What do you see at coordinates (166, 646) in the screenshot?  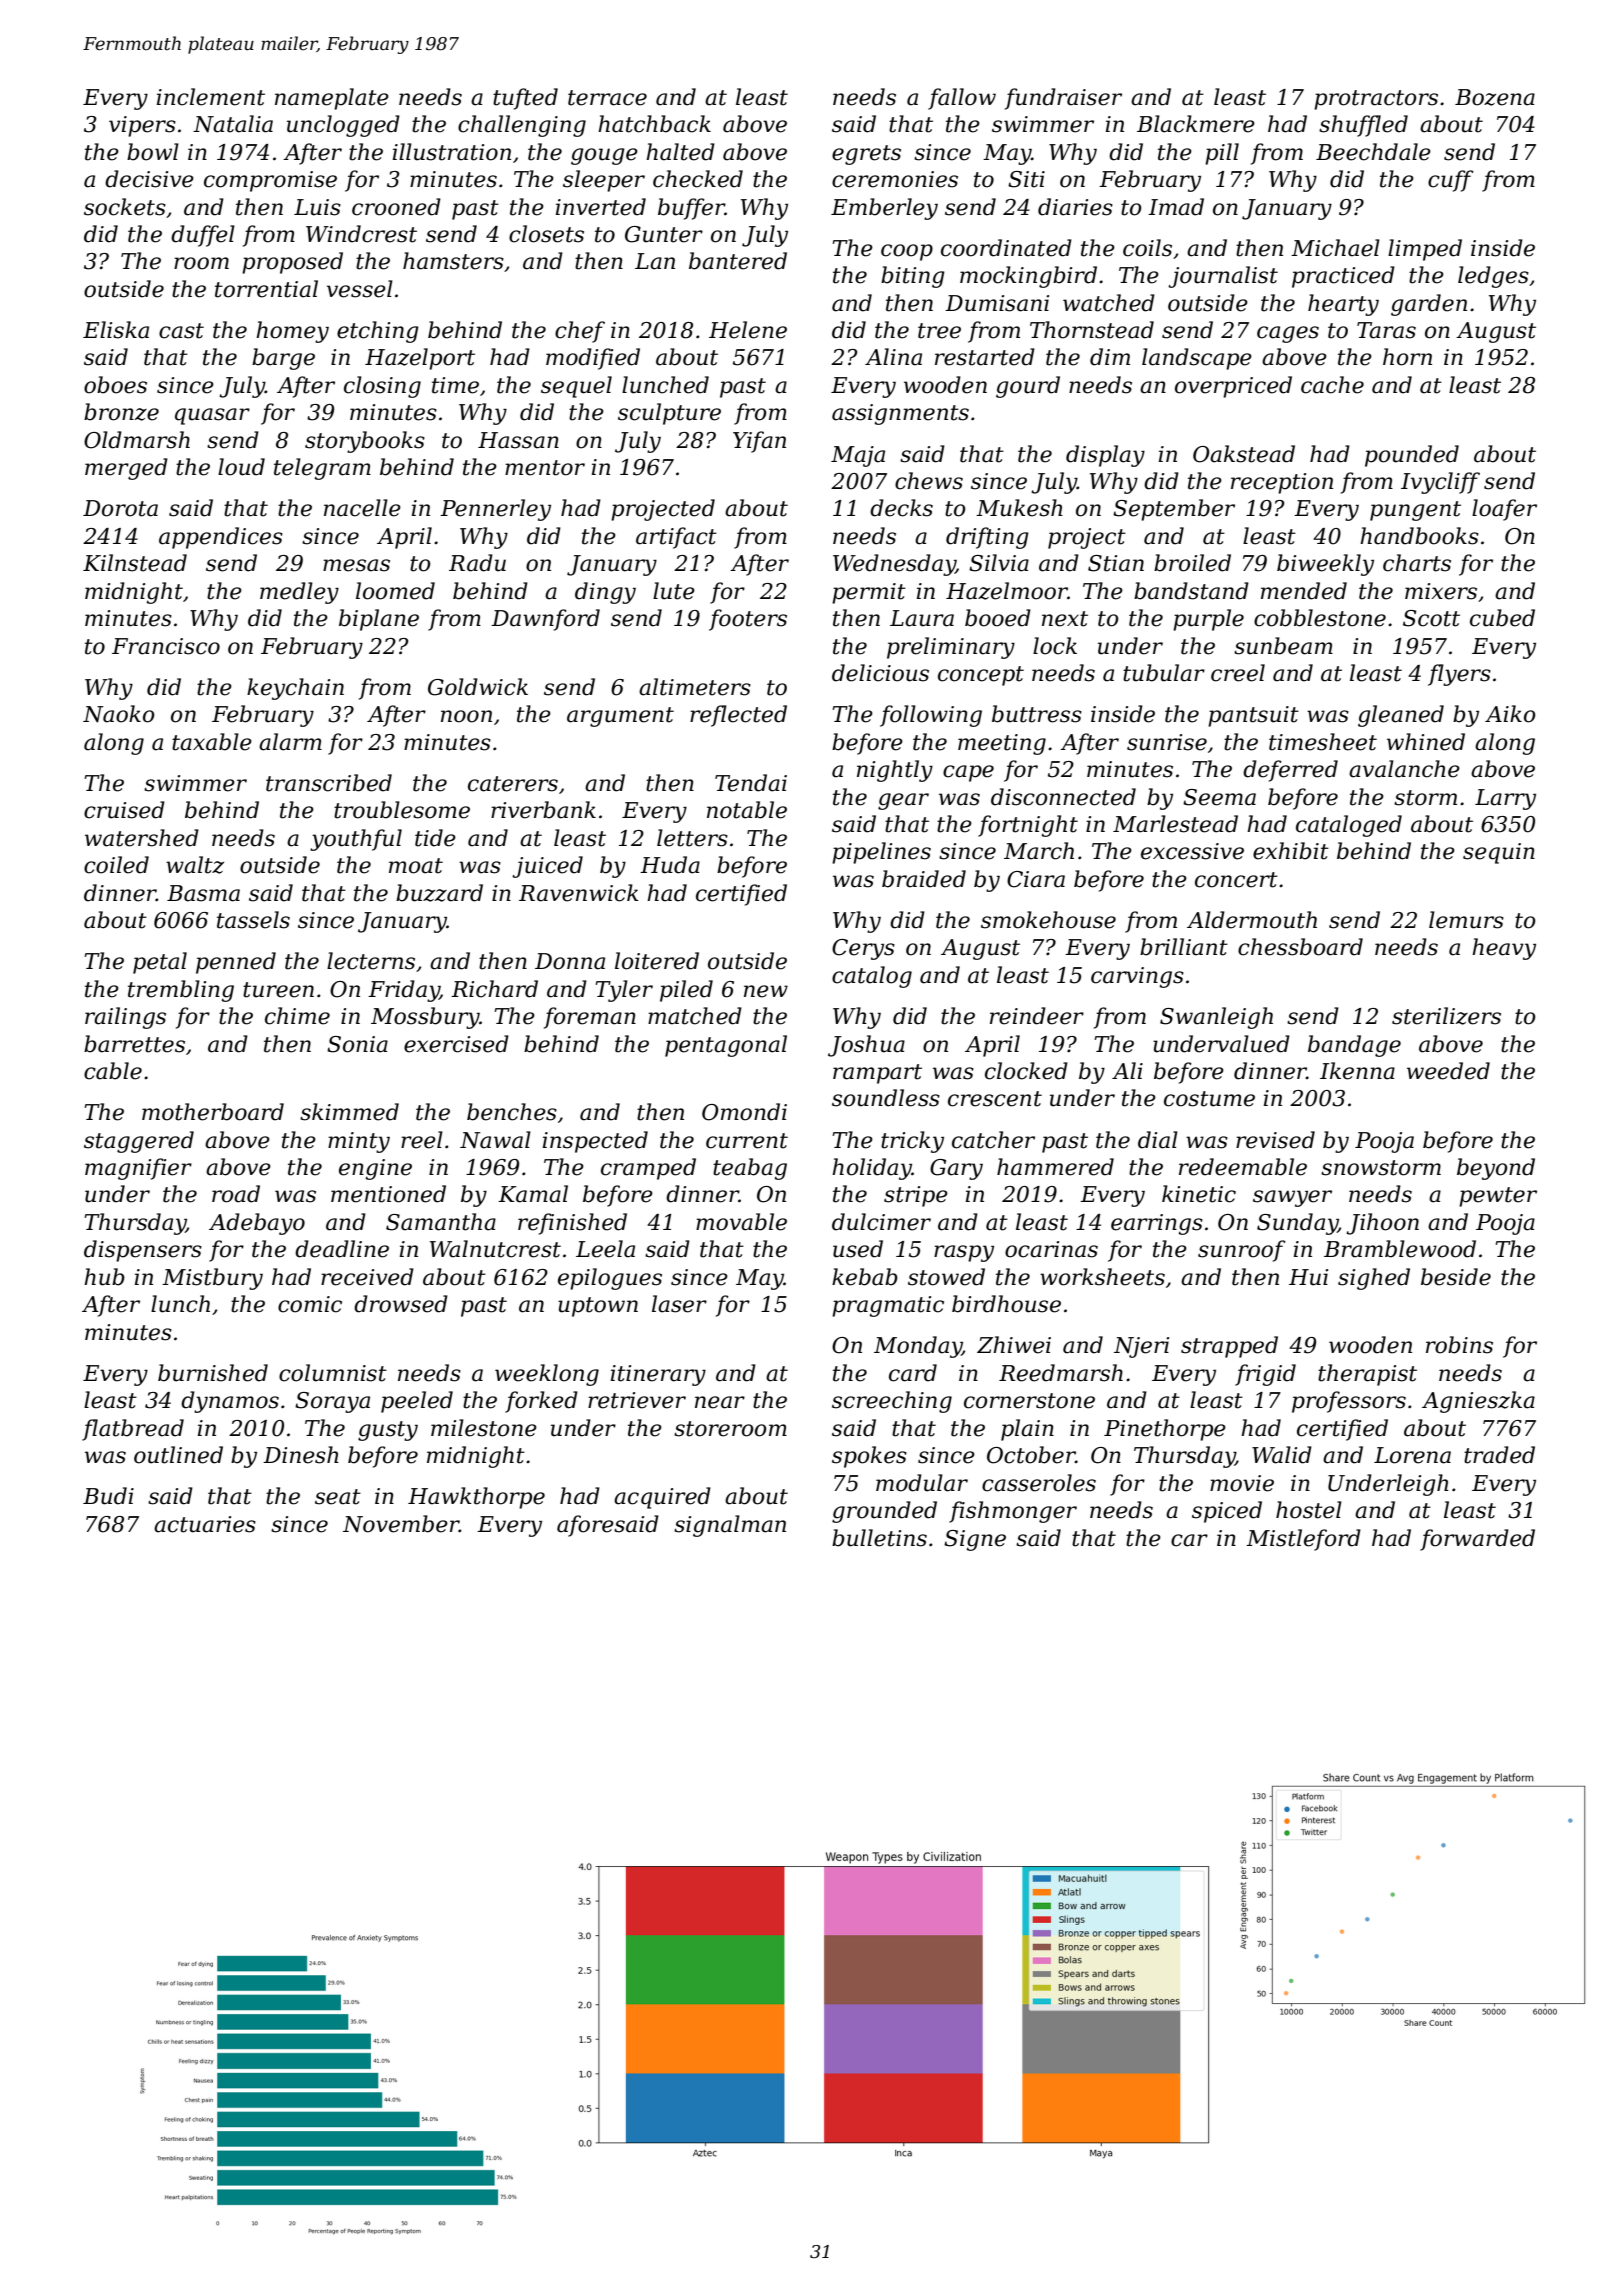 I see `Francisco` at bounding box center [166, 646].
